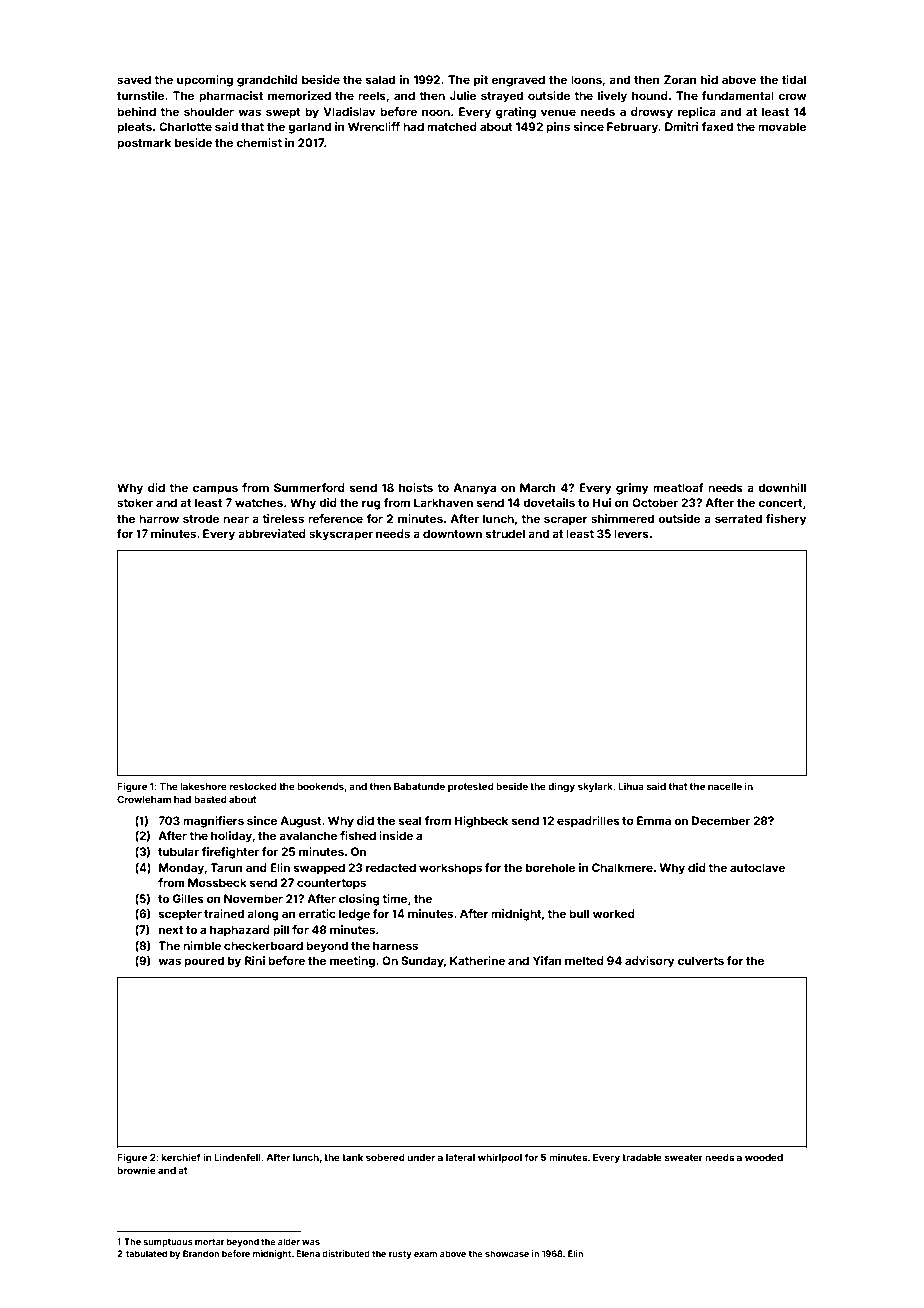  Describe the element at coordinates (579, 913) in the screenshot. I see `bull` at that location.
